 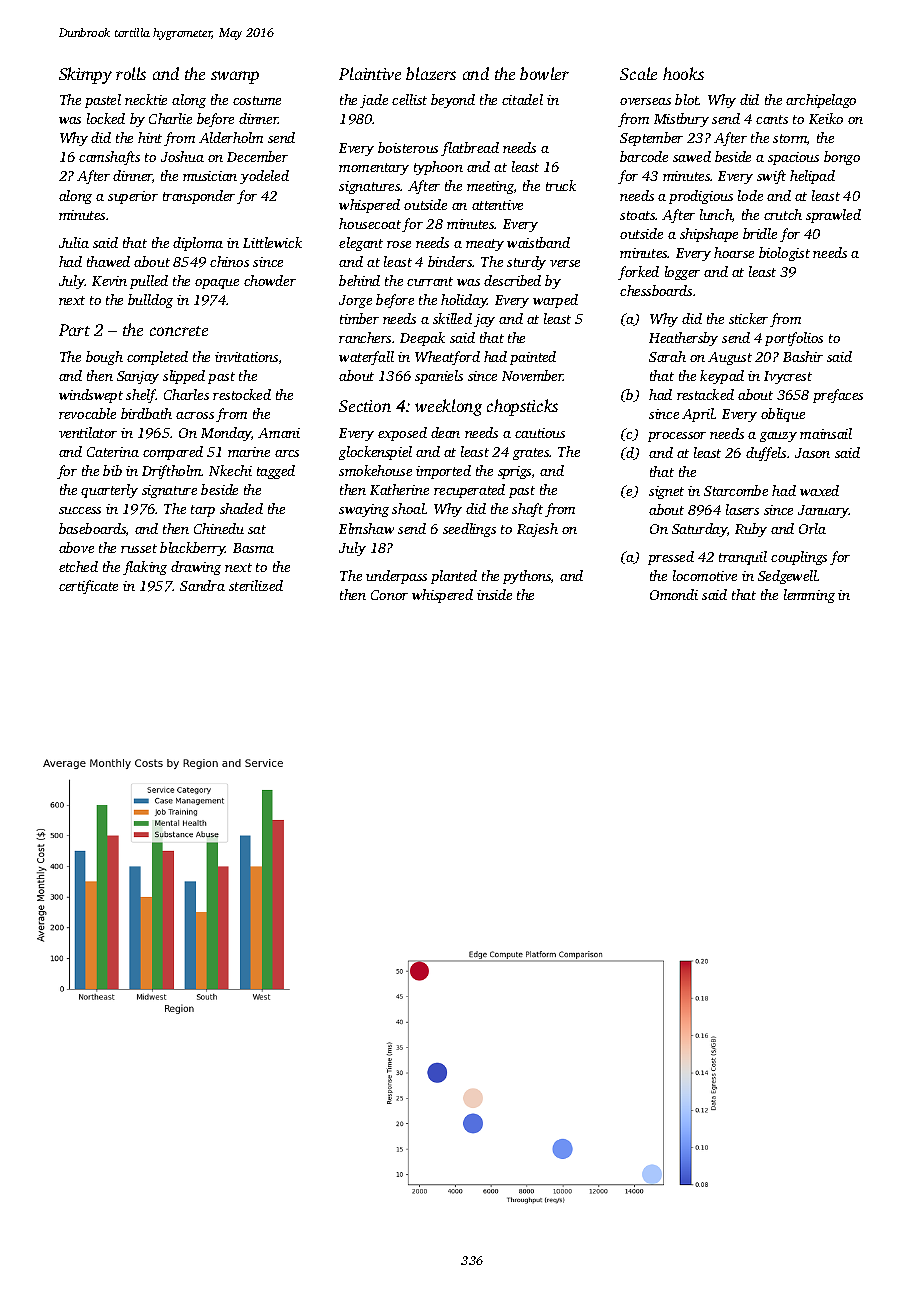 What do you see at coordinates (78, 566) in the screenshot?
I see `etched` at bounding box center [78, 566].
